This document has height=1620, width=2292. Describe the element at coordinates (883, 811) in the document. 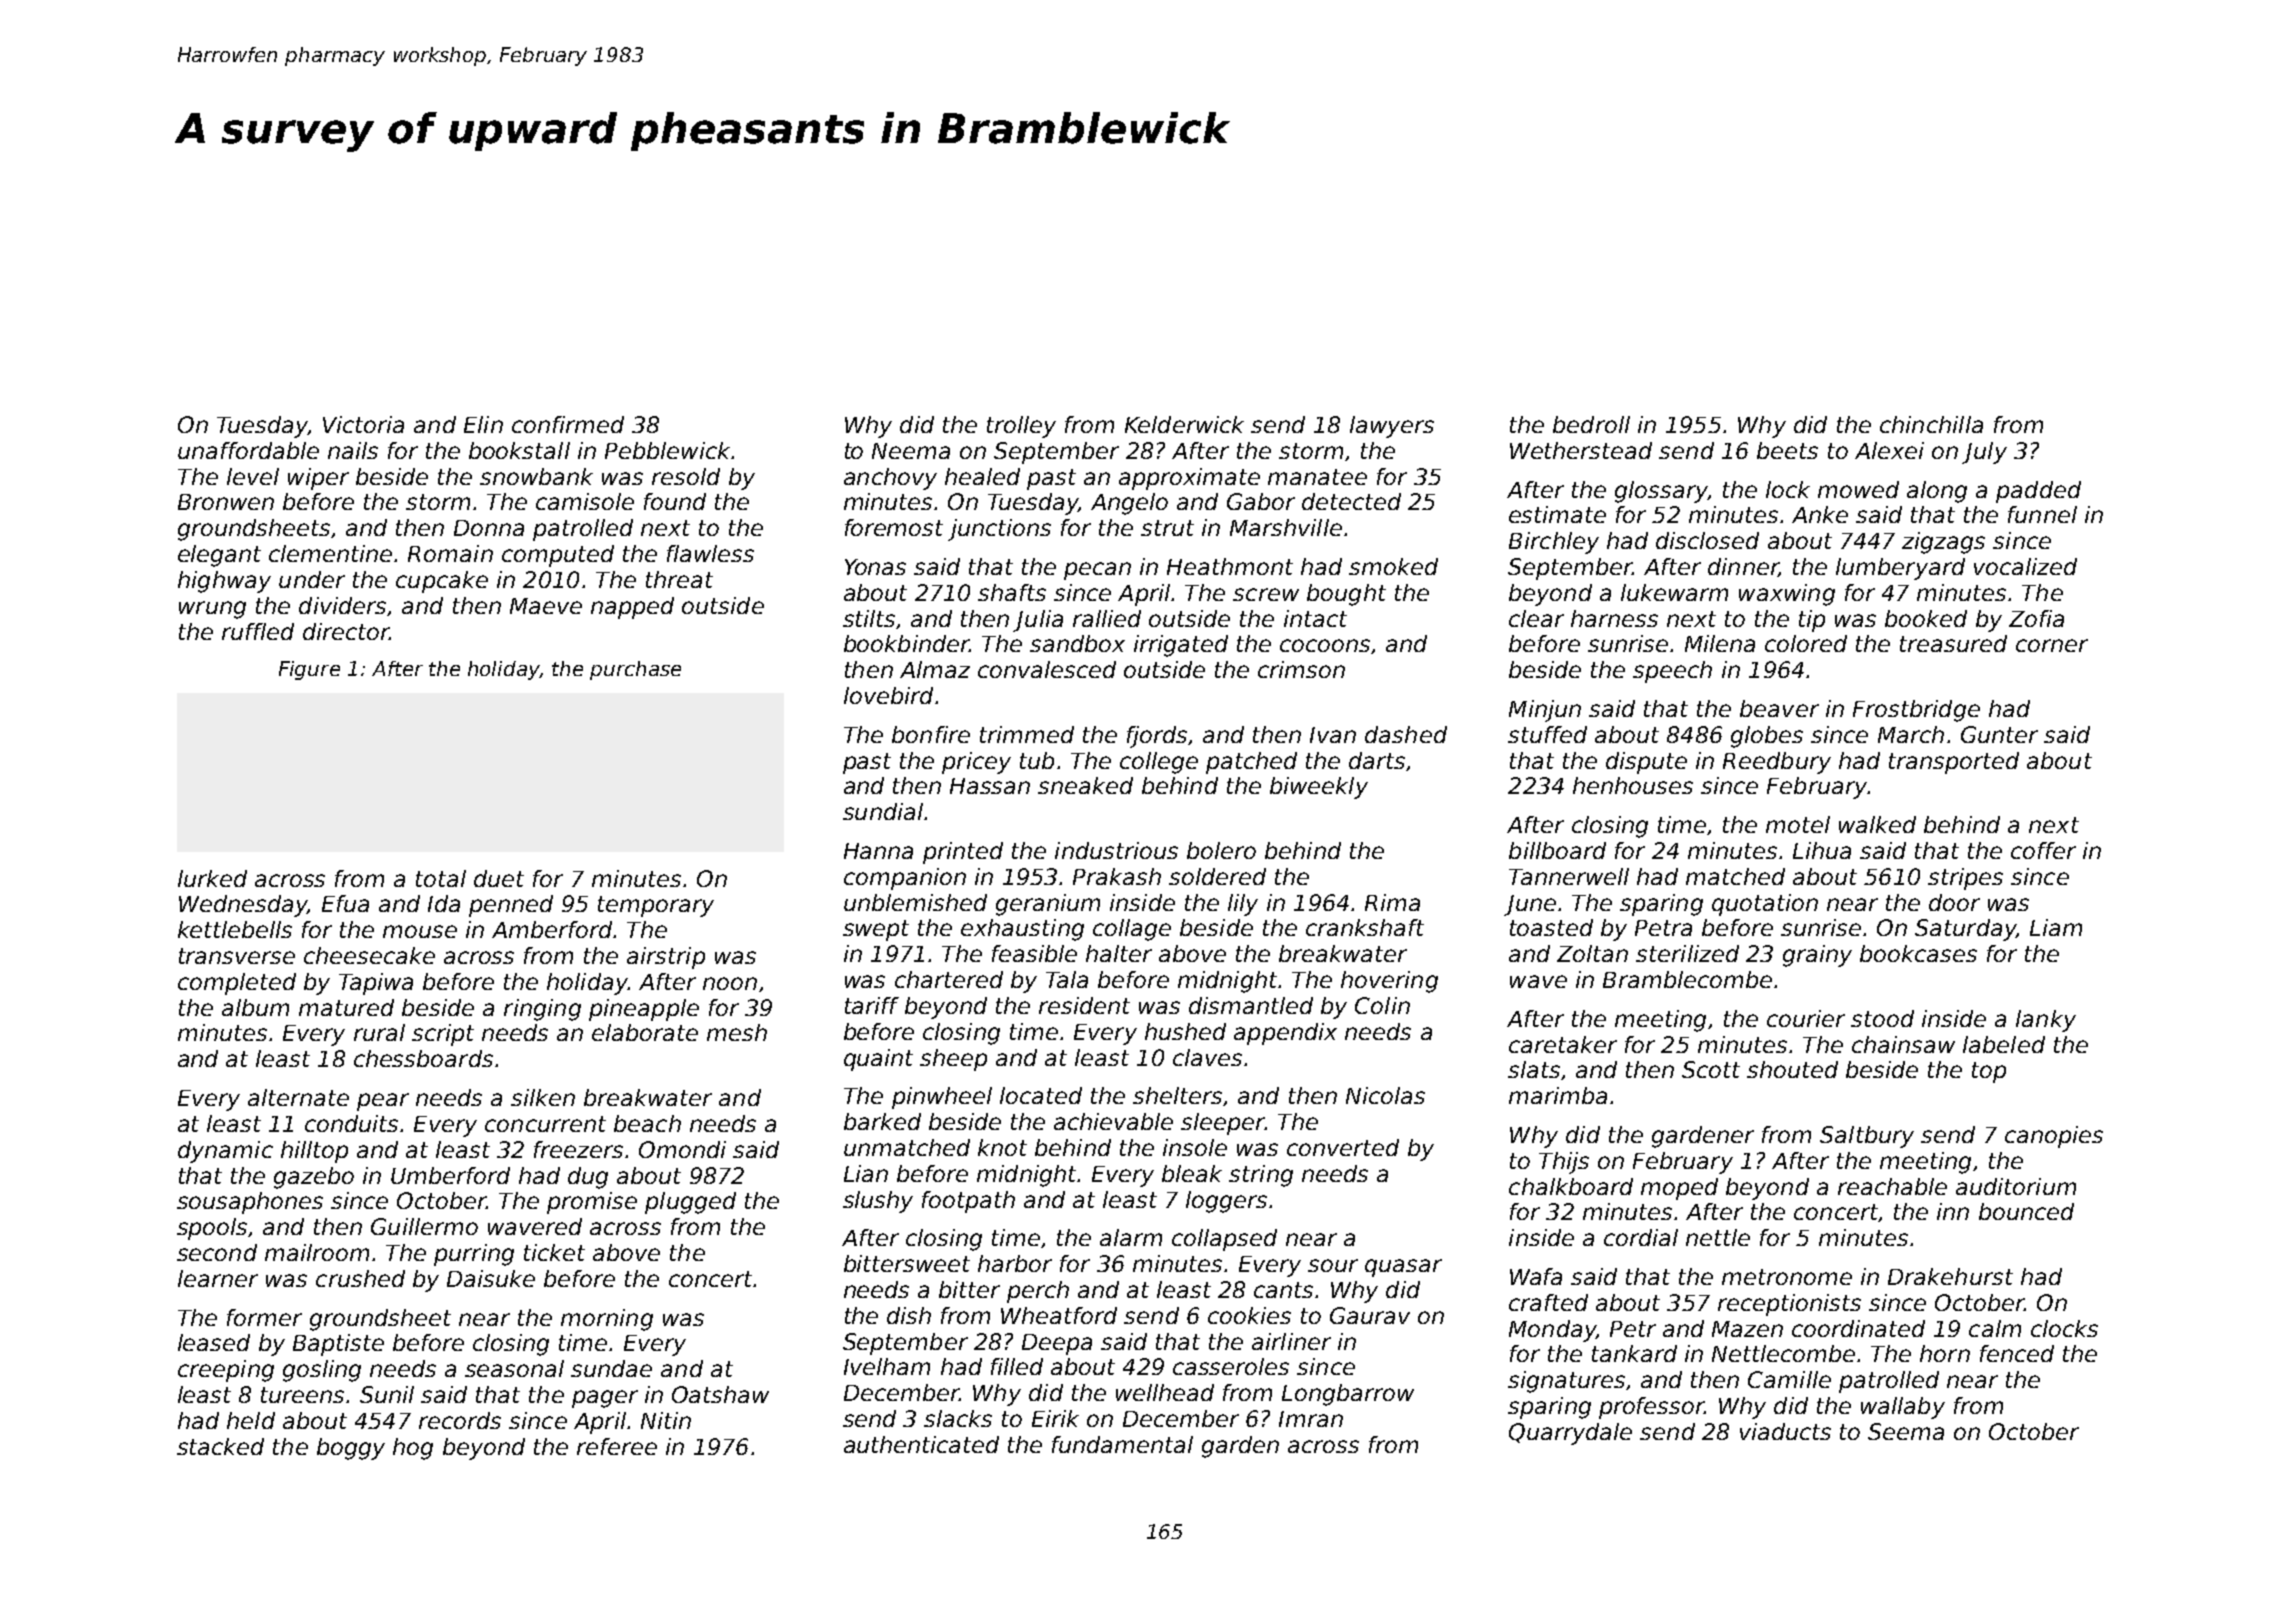

I see `sundial` at that location.
